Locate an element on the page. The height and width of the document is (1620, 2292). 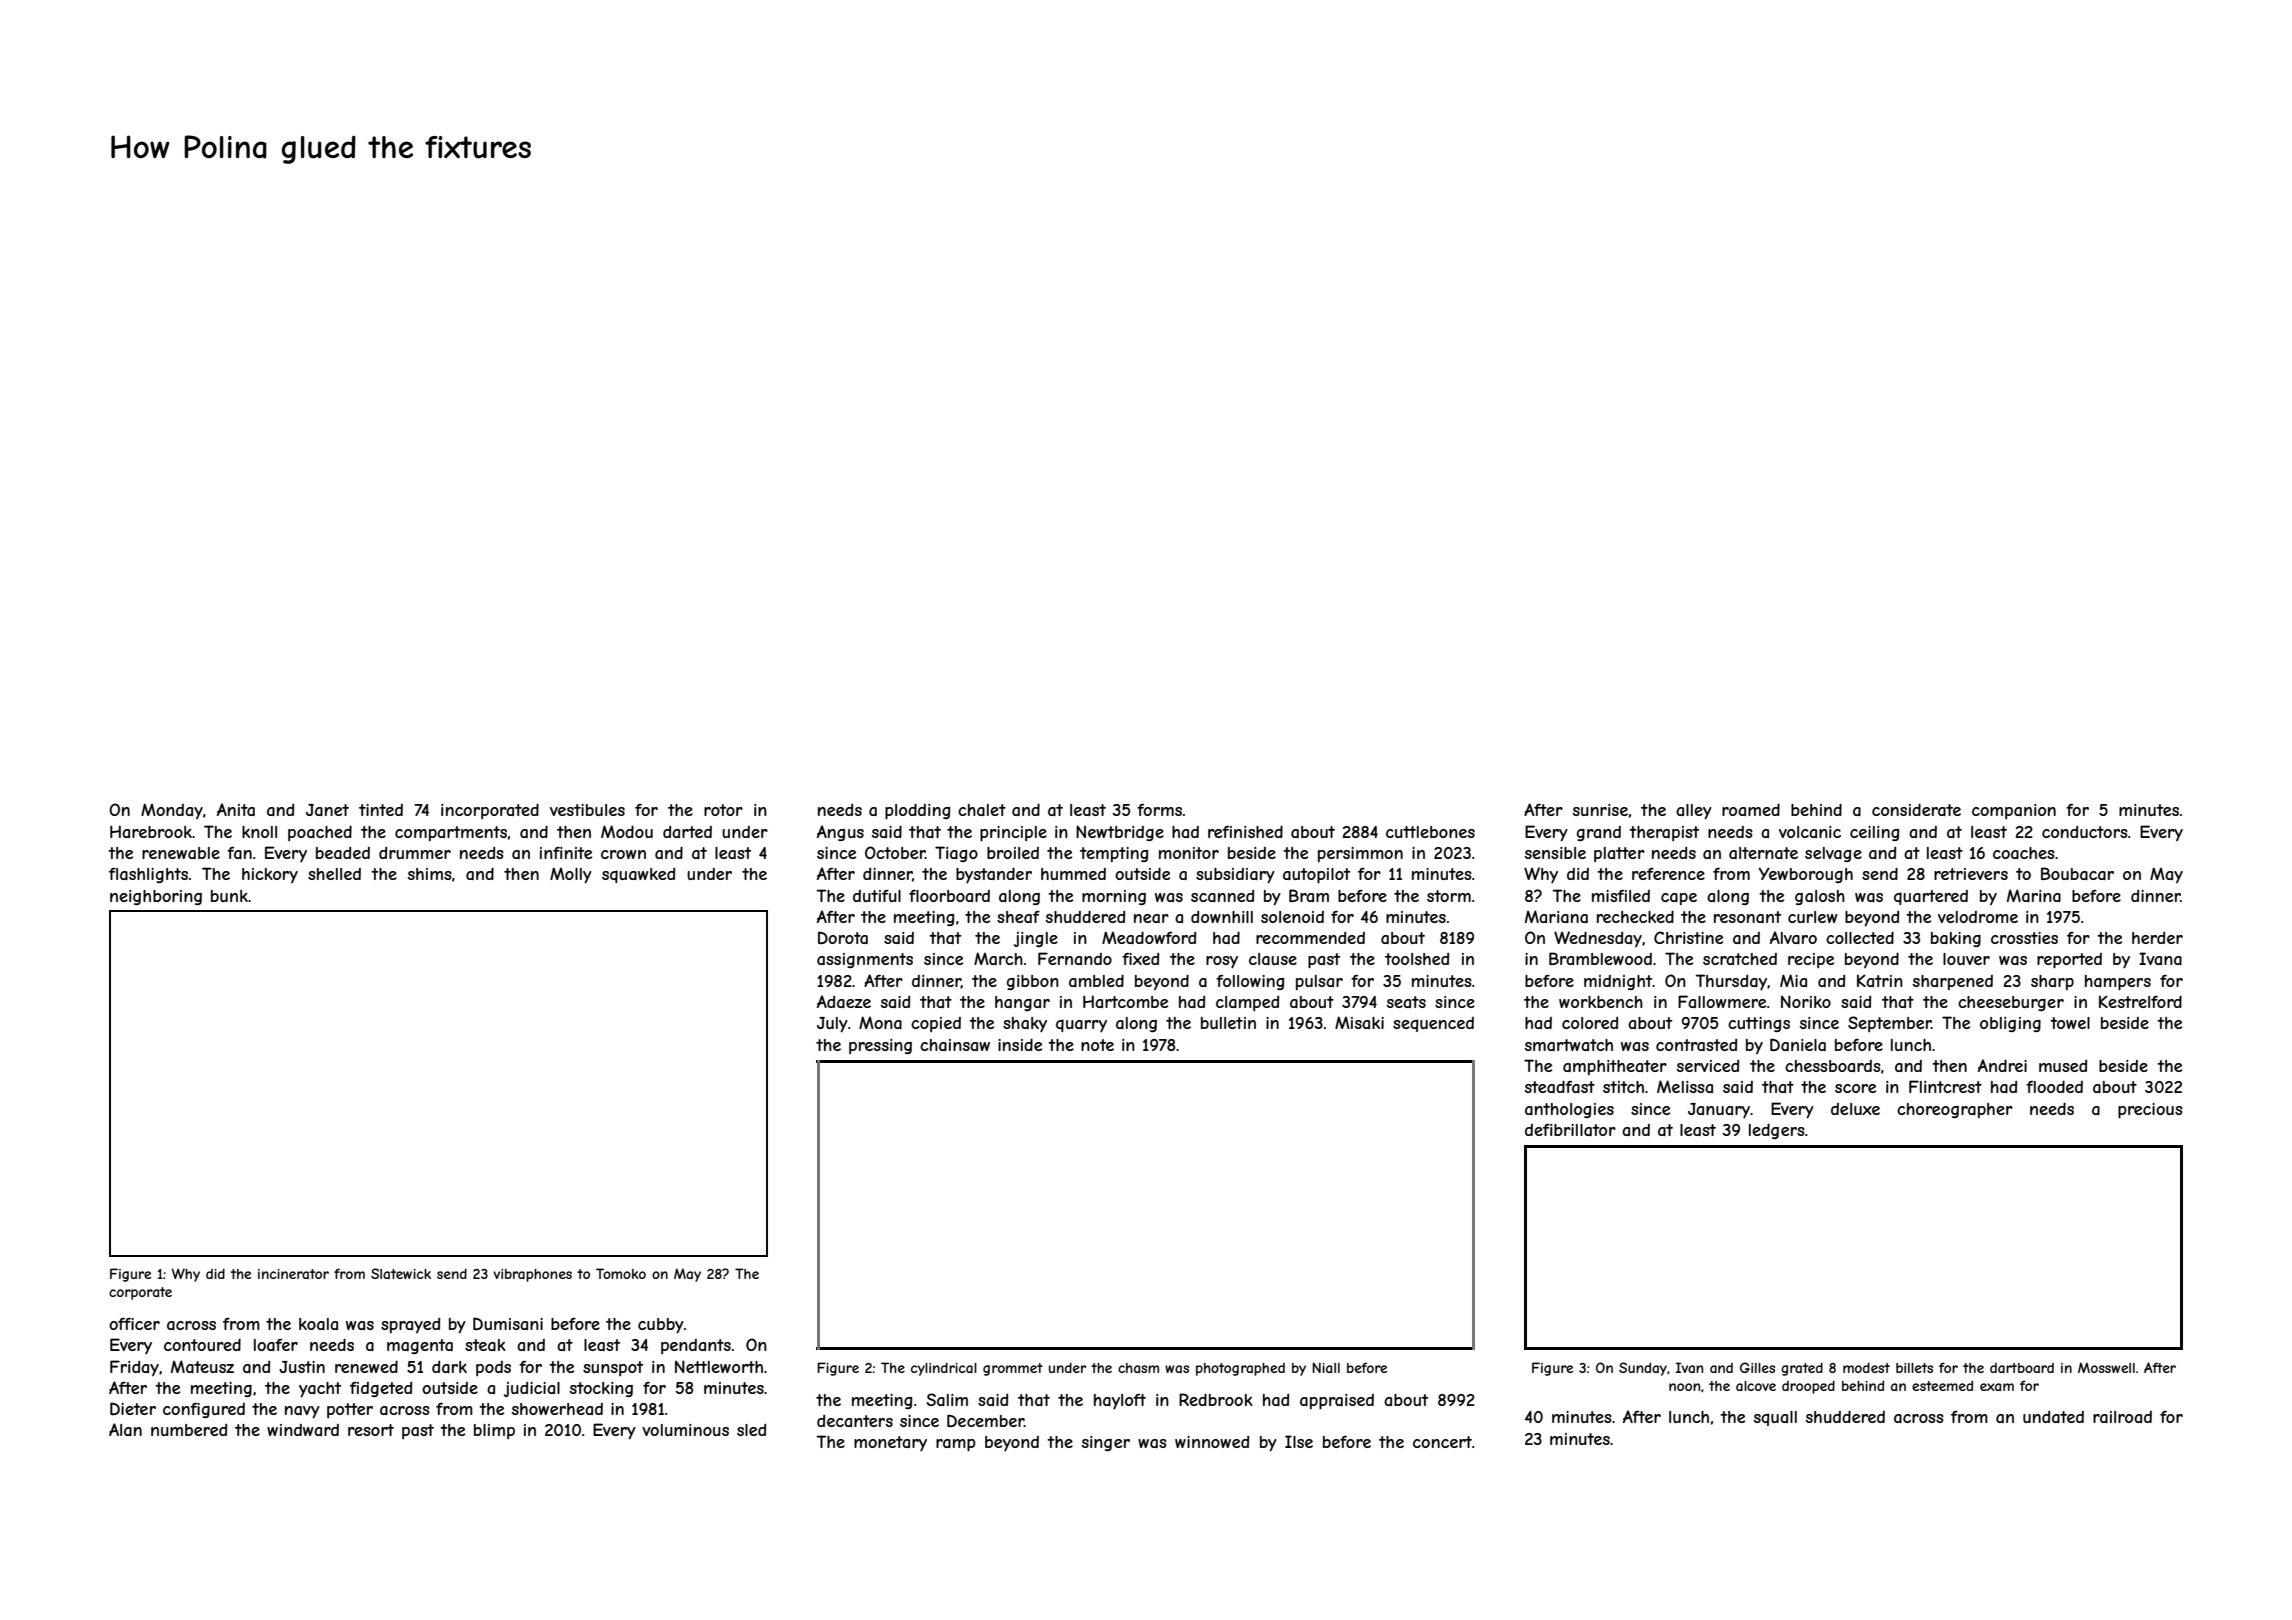
precious is located at coordinates (2150, 1111).
